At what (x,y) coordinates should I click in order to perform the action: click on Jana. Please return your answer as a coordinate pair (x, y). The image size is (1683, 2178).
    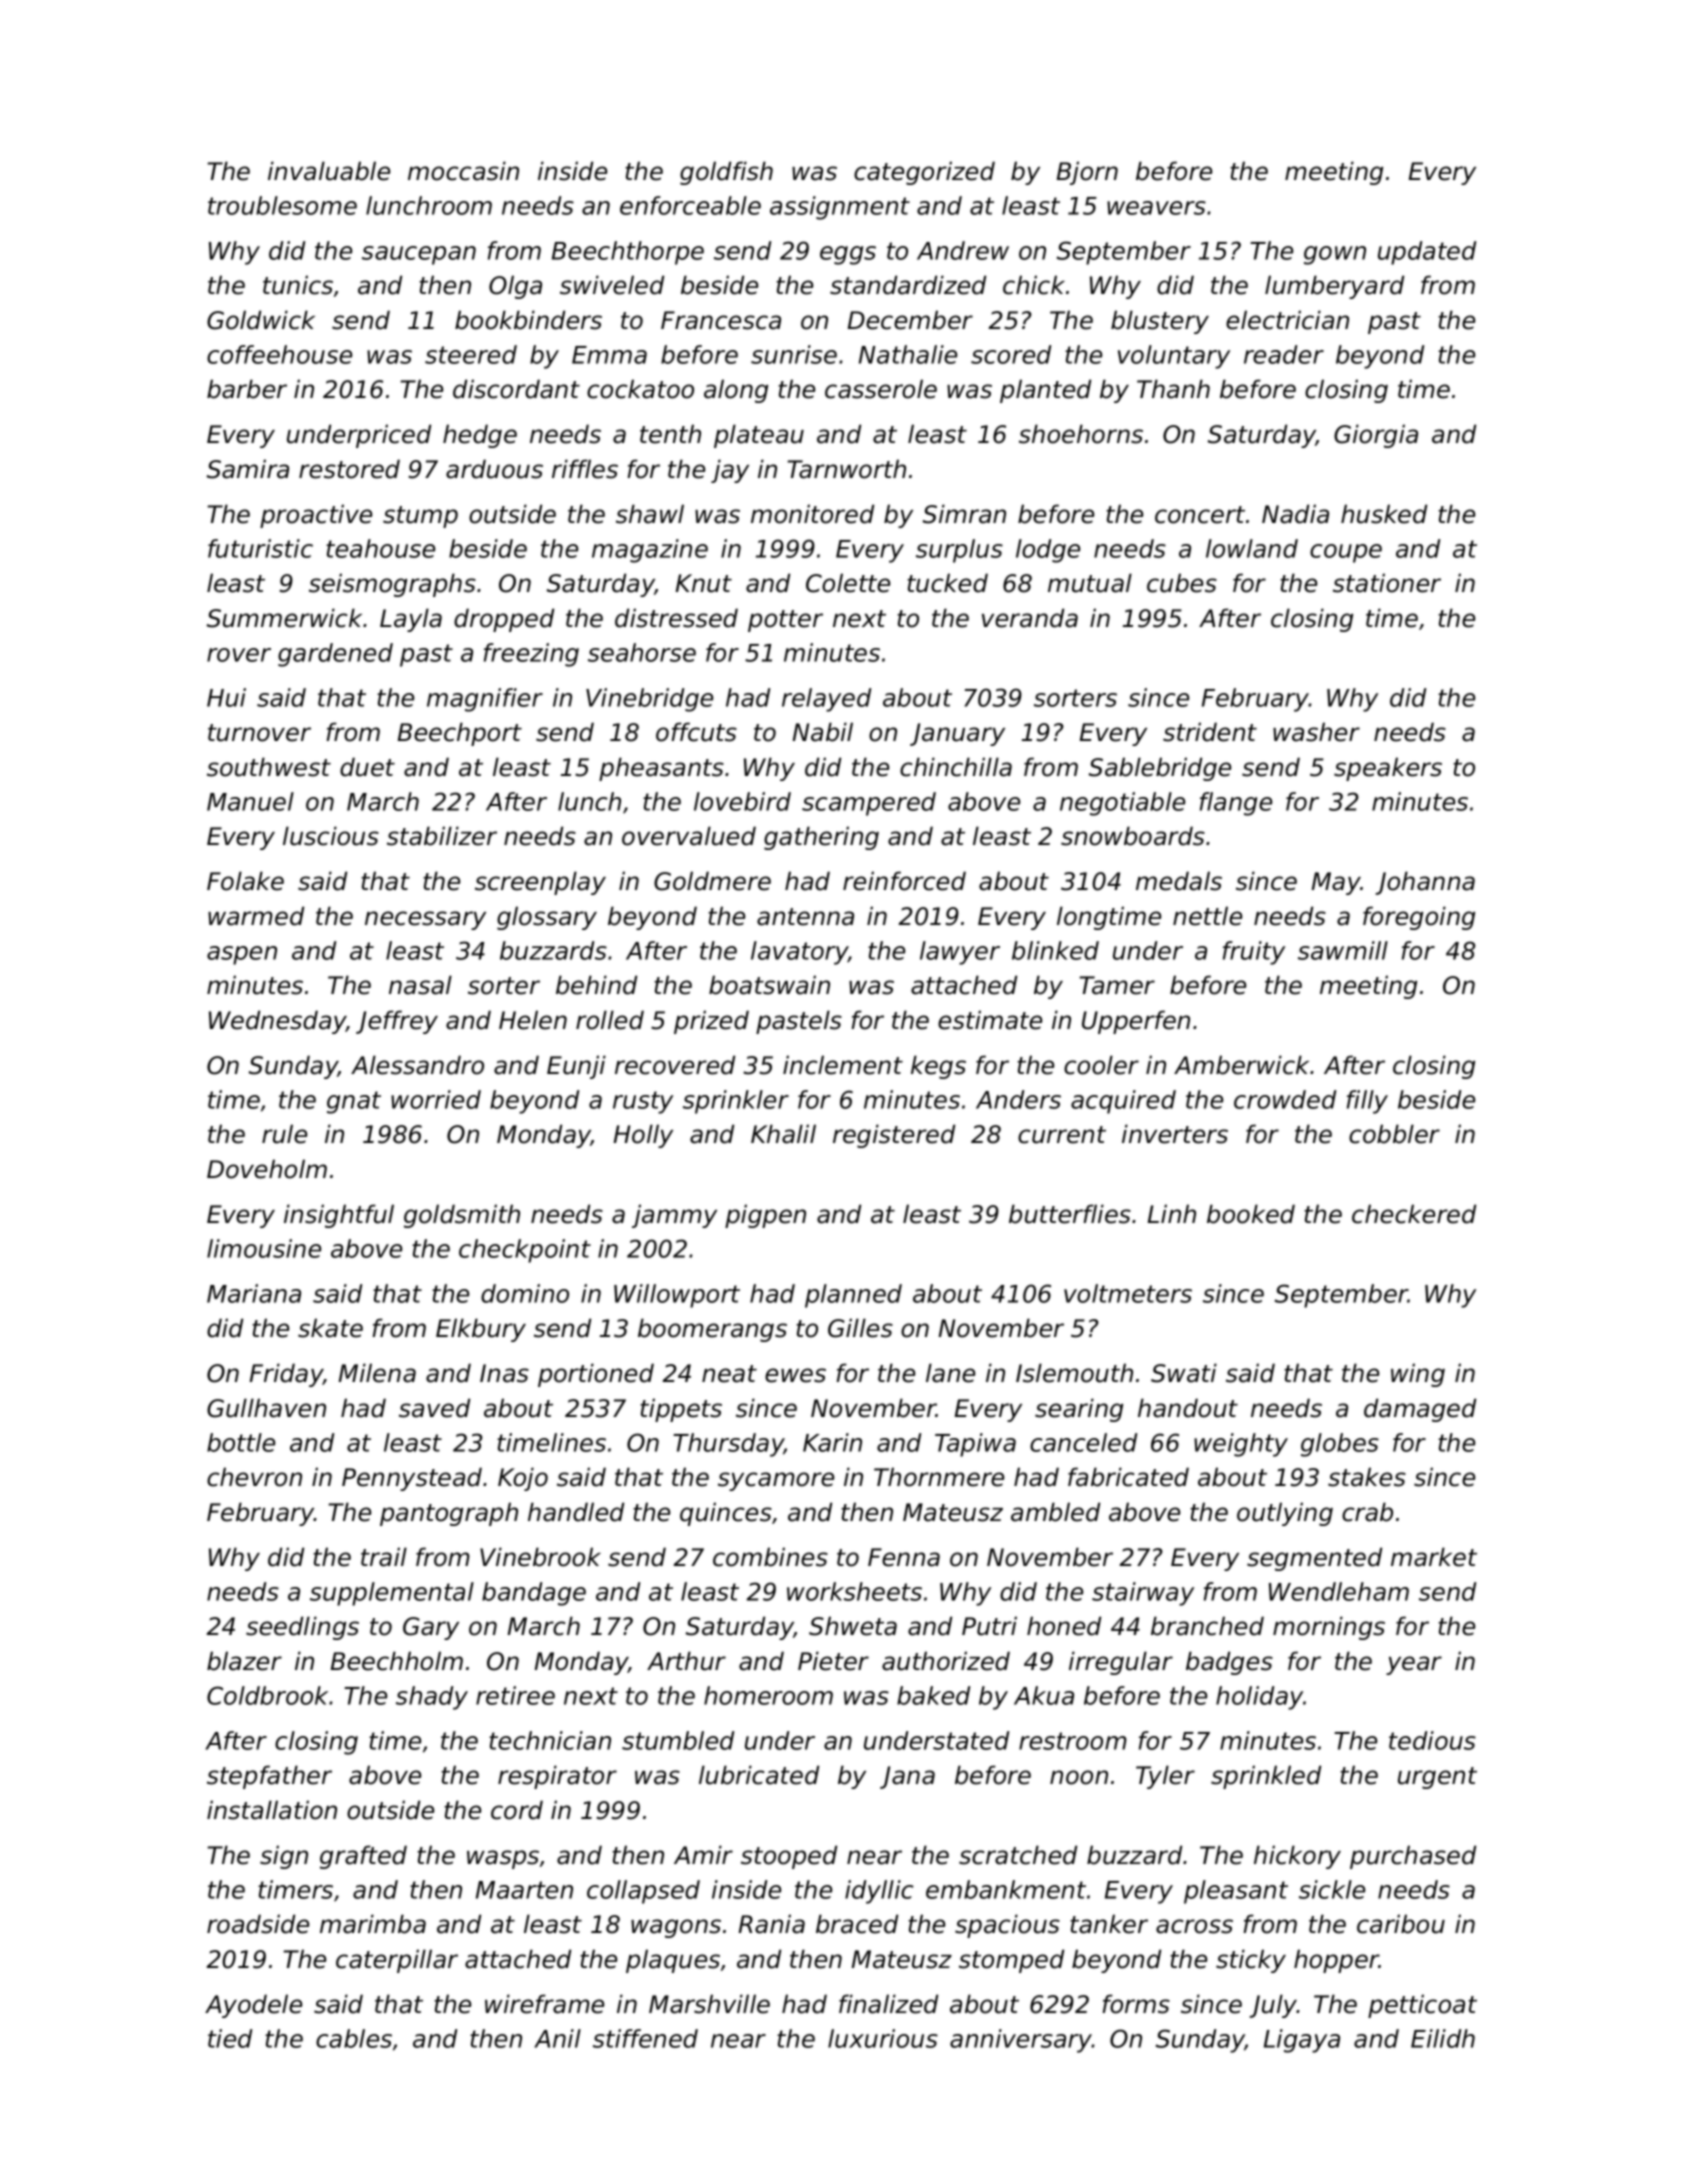
    Looking at the image, I should click on (907, 1777).
